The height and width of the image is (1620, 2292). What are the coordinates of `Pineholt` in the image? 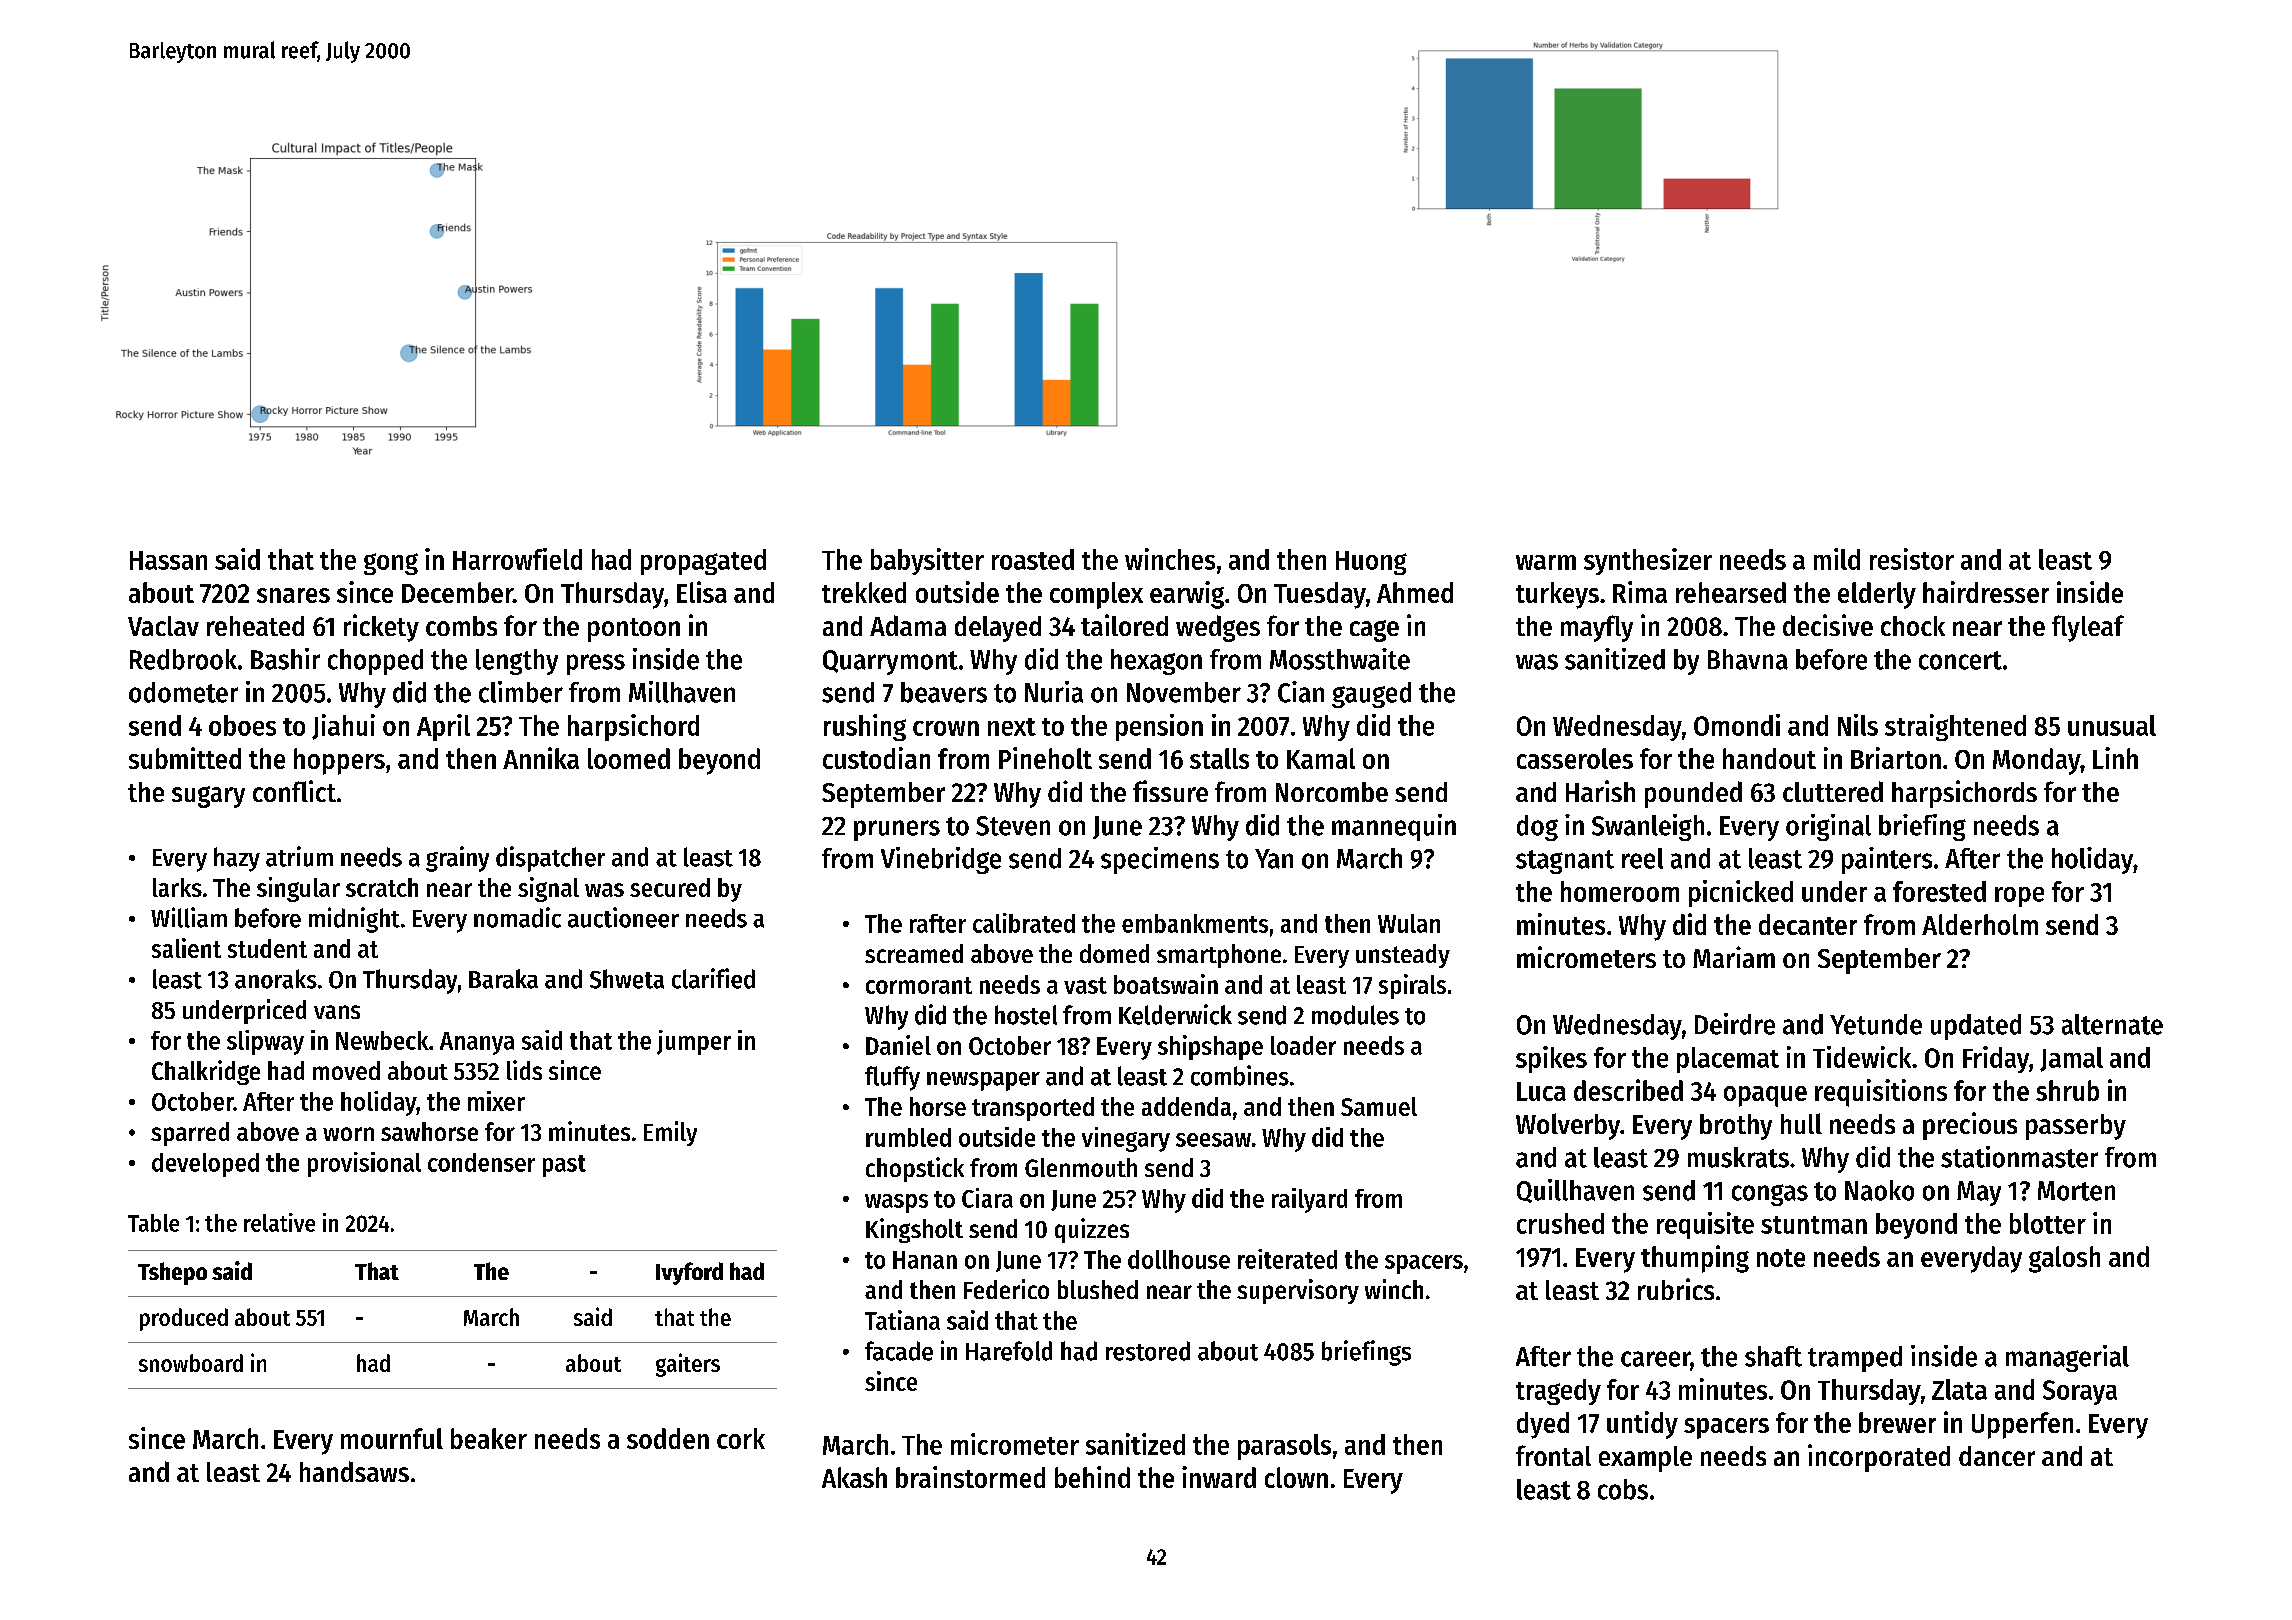 It's located at (1045, 758).
